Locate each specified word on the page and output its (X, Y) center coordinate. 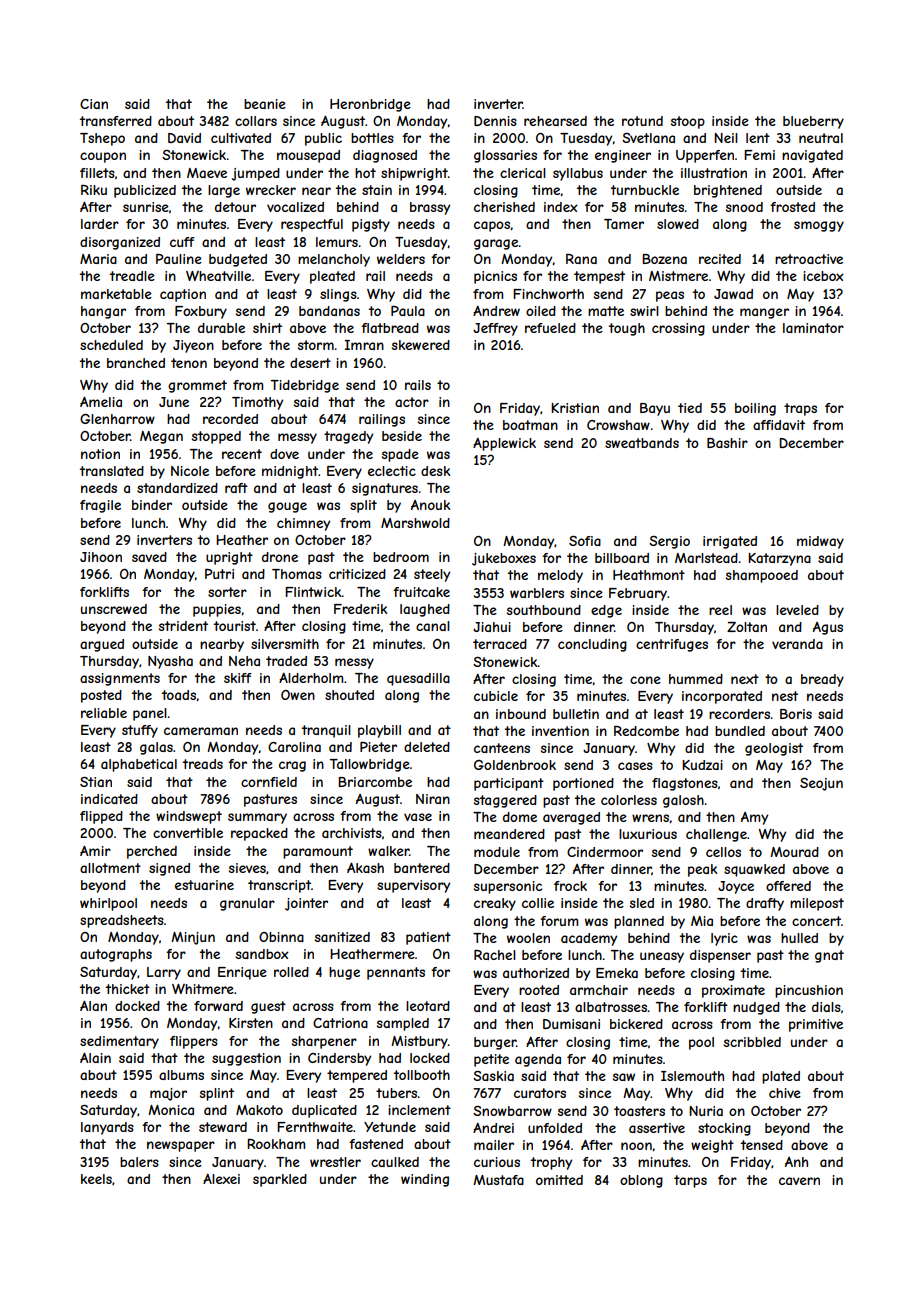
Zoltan (747, 627)
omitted (559, 1180)
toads (179, 695)
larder (100, 224)
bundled (740, 731)
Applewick (504, 444)
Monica (171, 1110)
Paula (408, 311)
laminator (813, 328)
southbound (544, 610)
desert (310, 363)
